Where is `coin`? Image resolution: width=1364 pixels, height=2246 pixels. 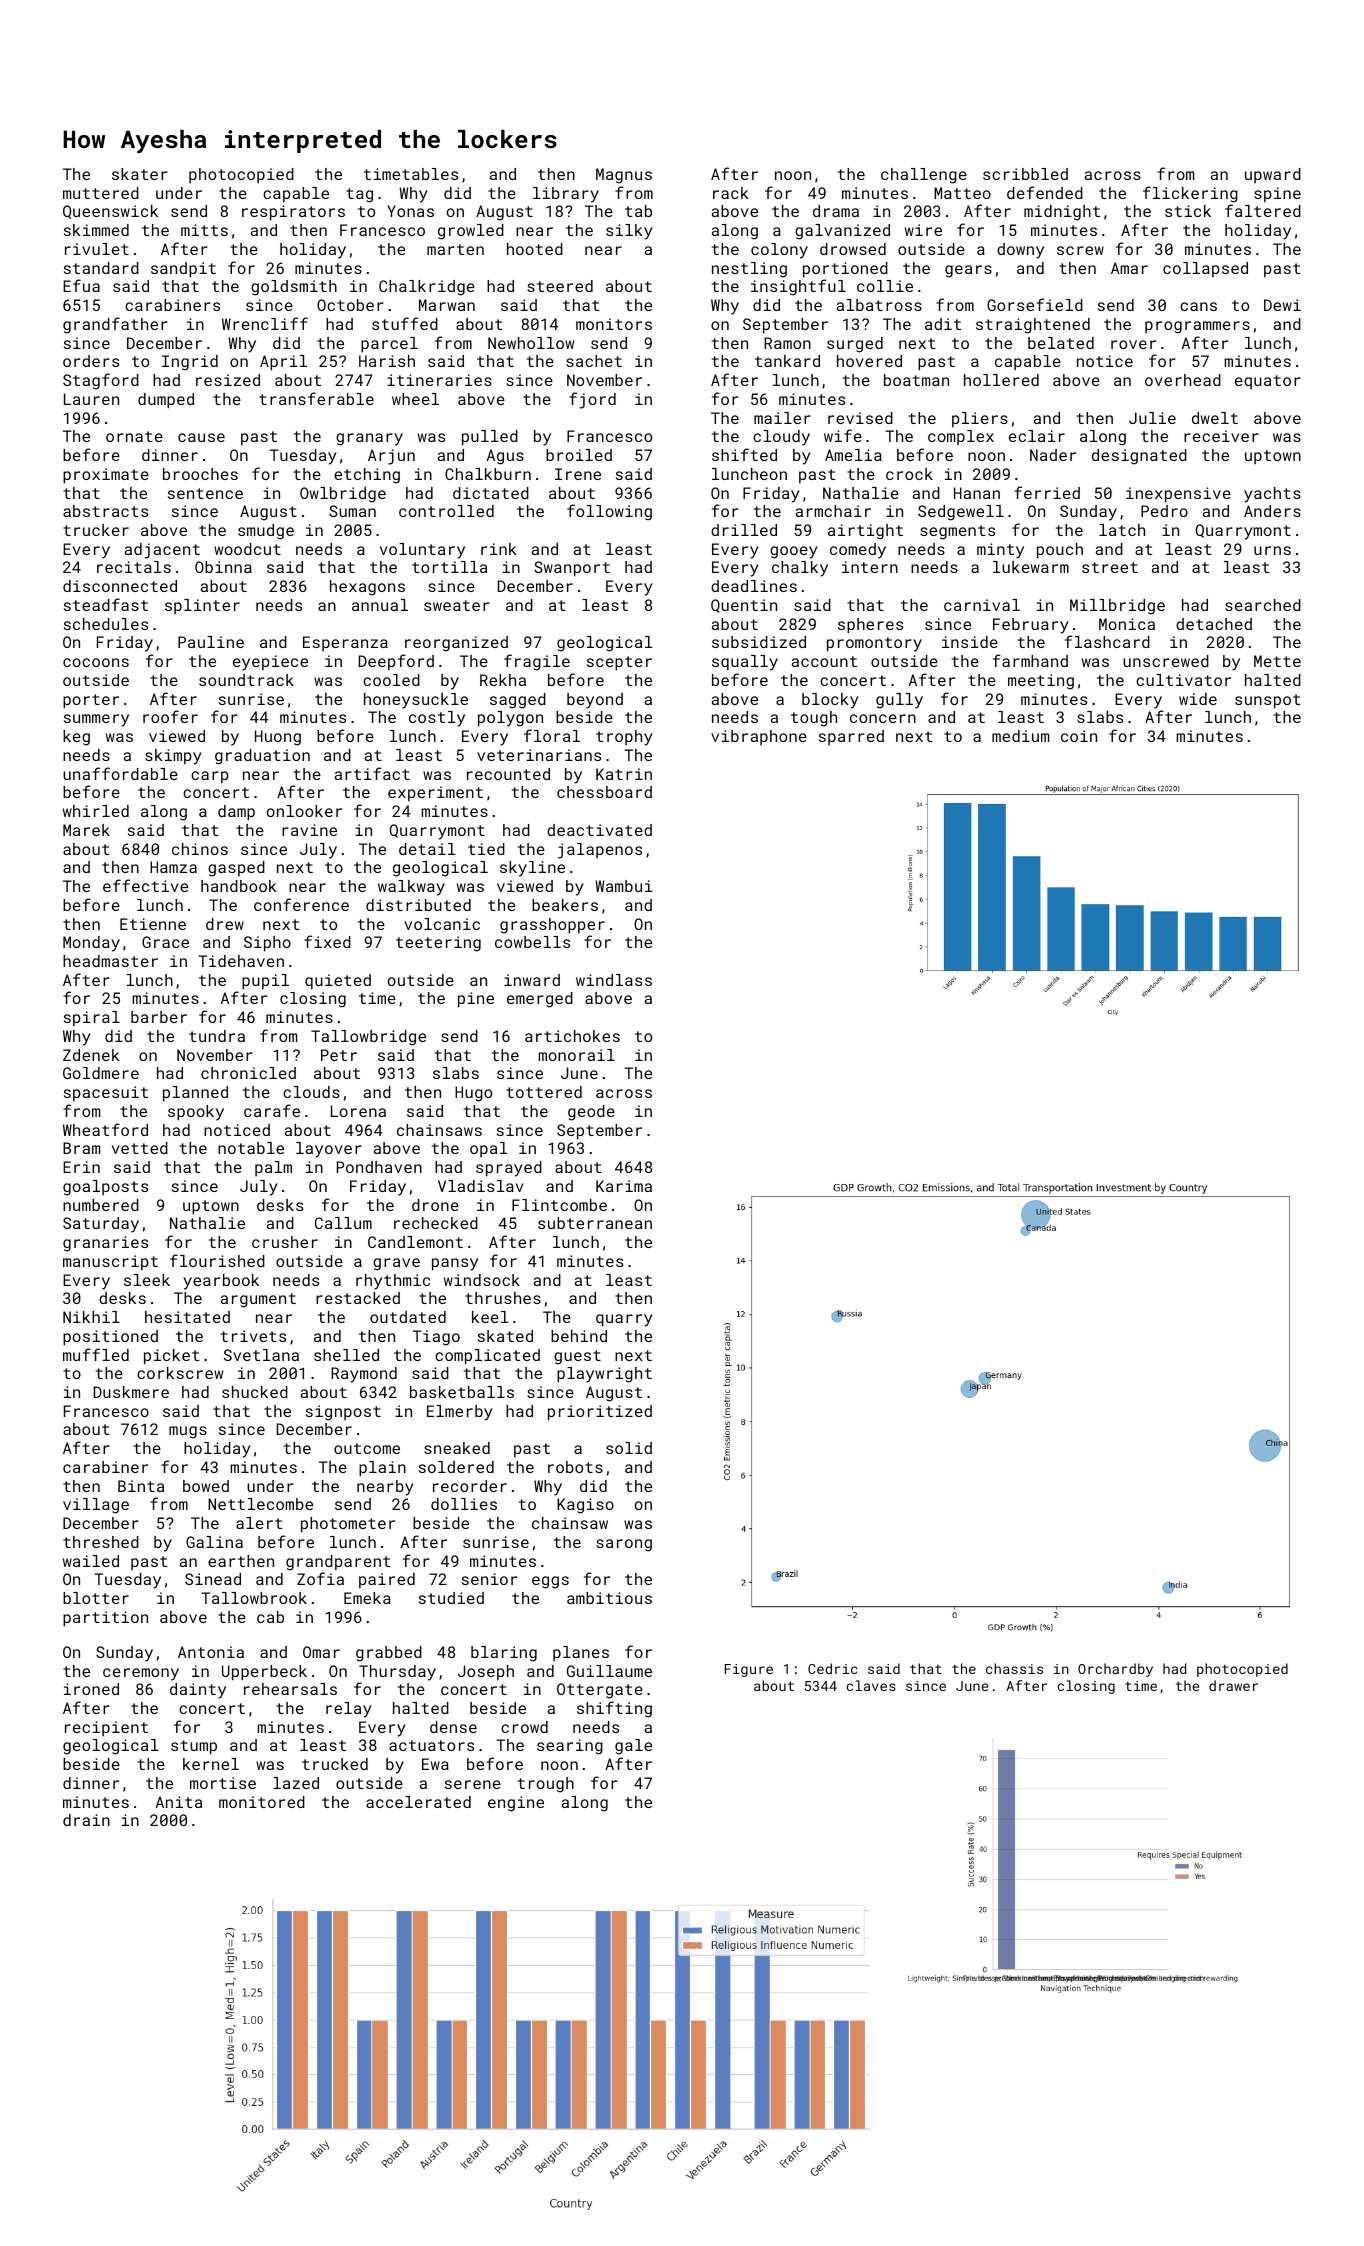
coin is located at coordinates (1079, 736).
